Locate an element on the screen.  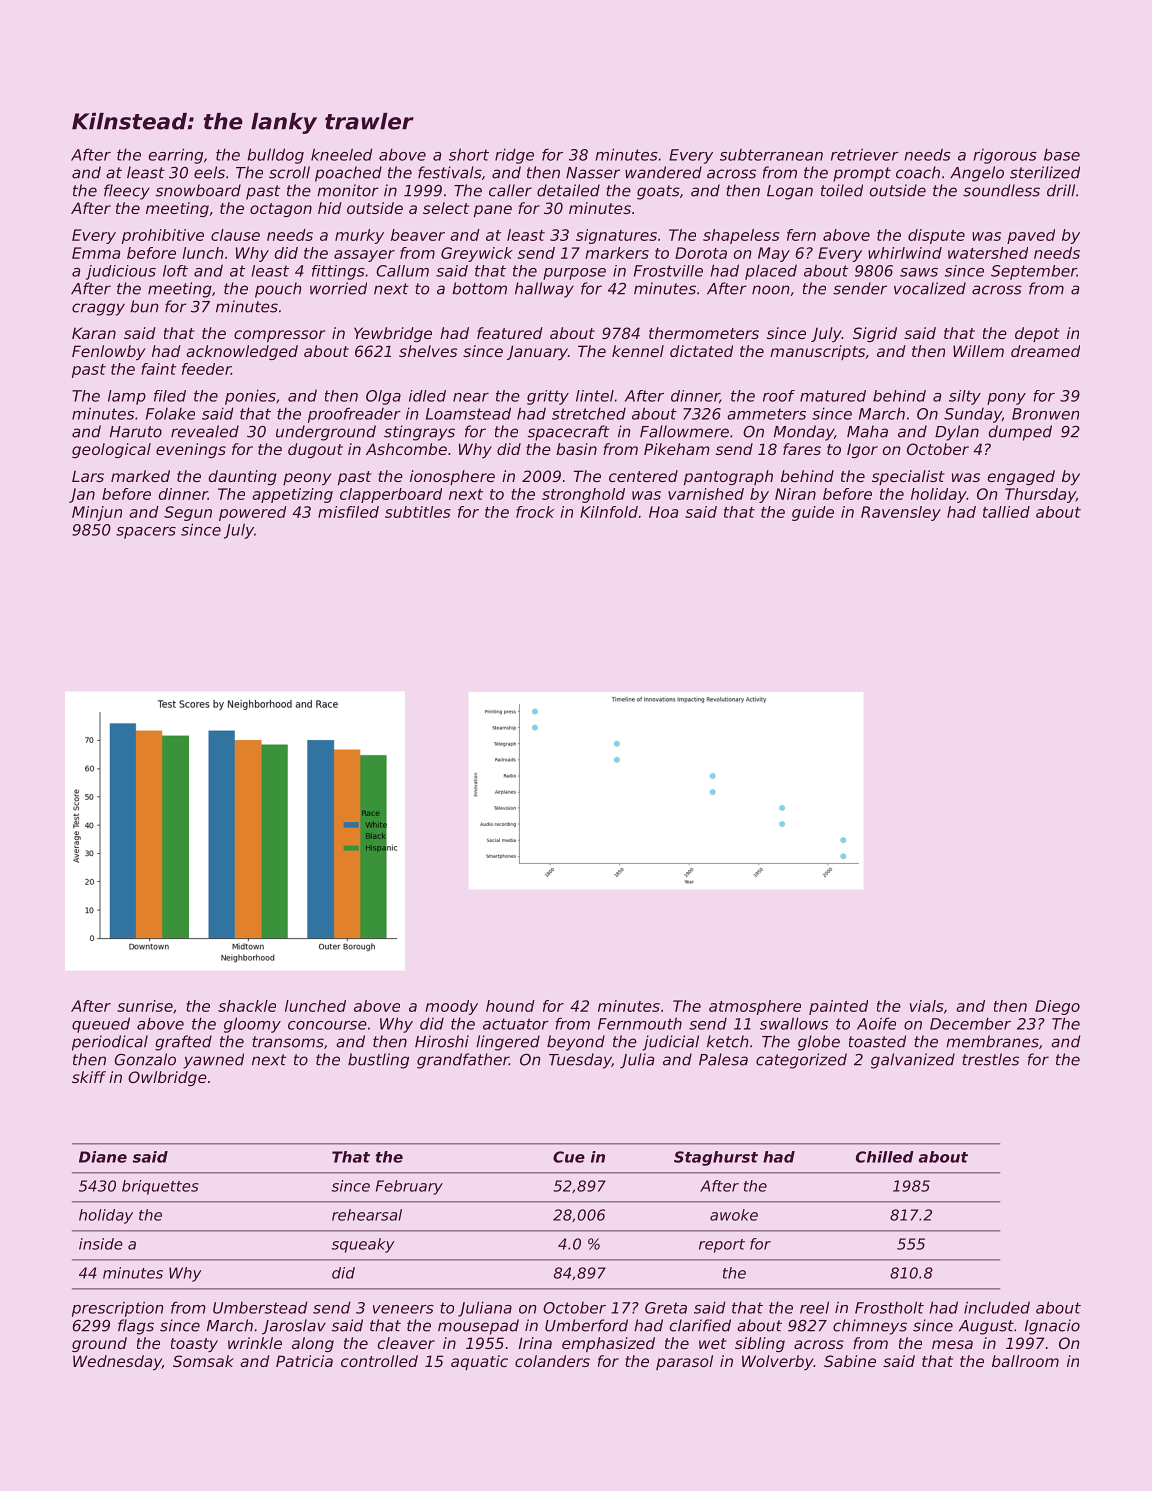
Emma is located at coordinates (96, 253).
